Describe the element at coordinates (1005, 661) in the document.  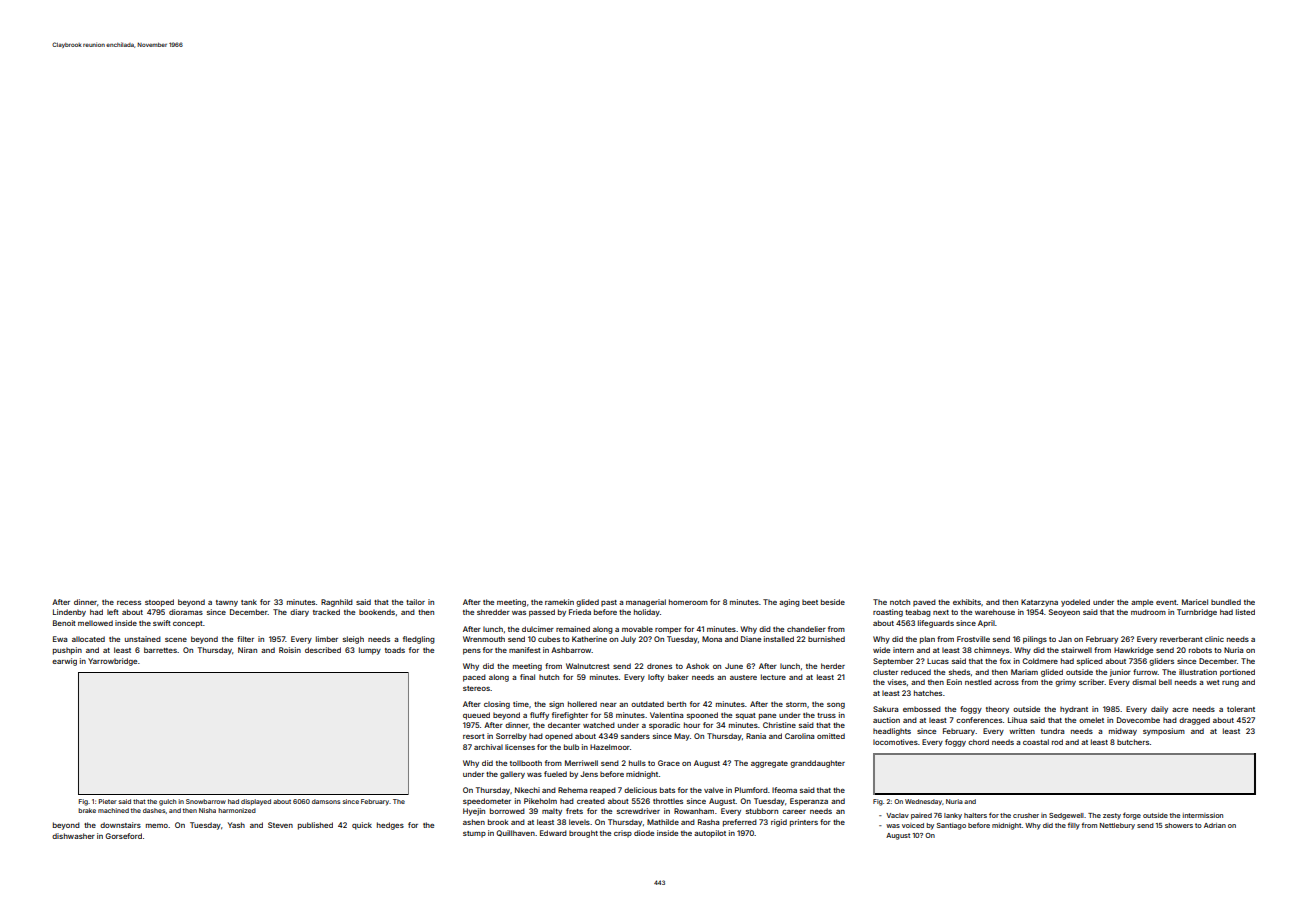
I see `fox` at that location.
